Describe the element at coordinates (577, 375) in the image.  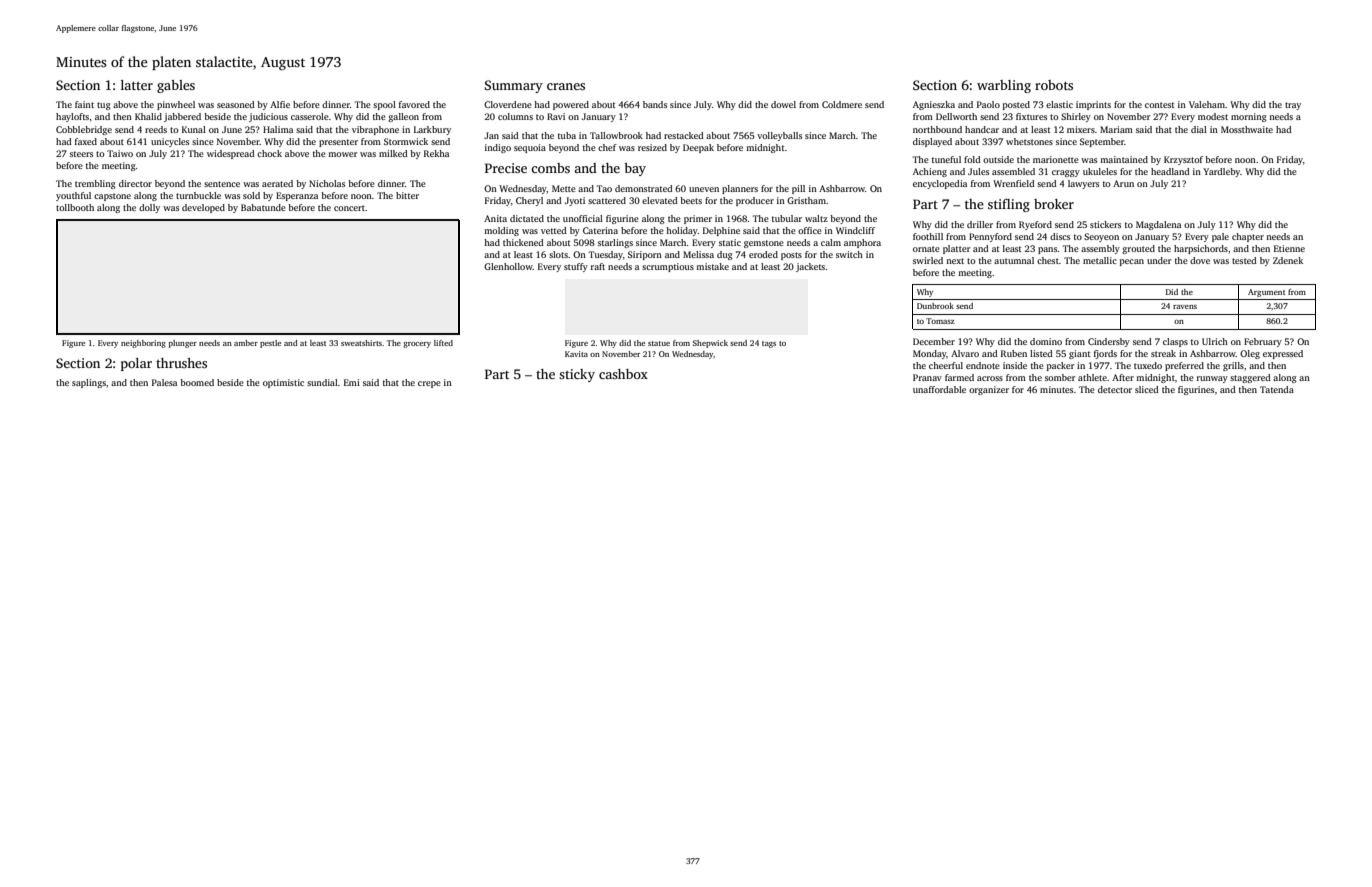
I see `sticky` at that location.
